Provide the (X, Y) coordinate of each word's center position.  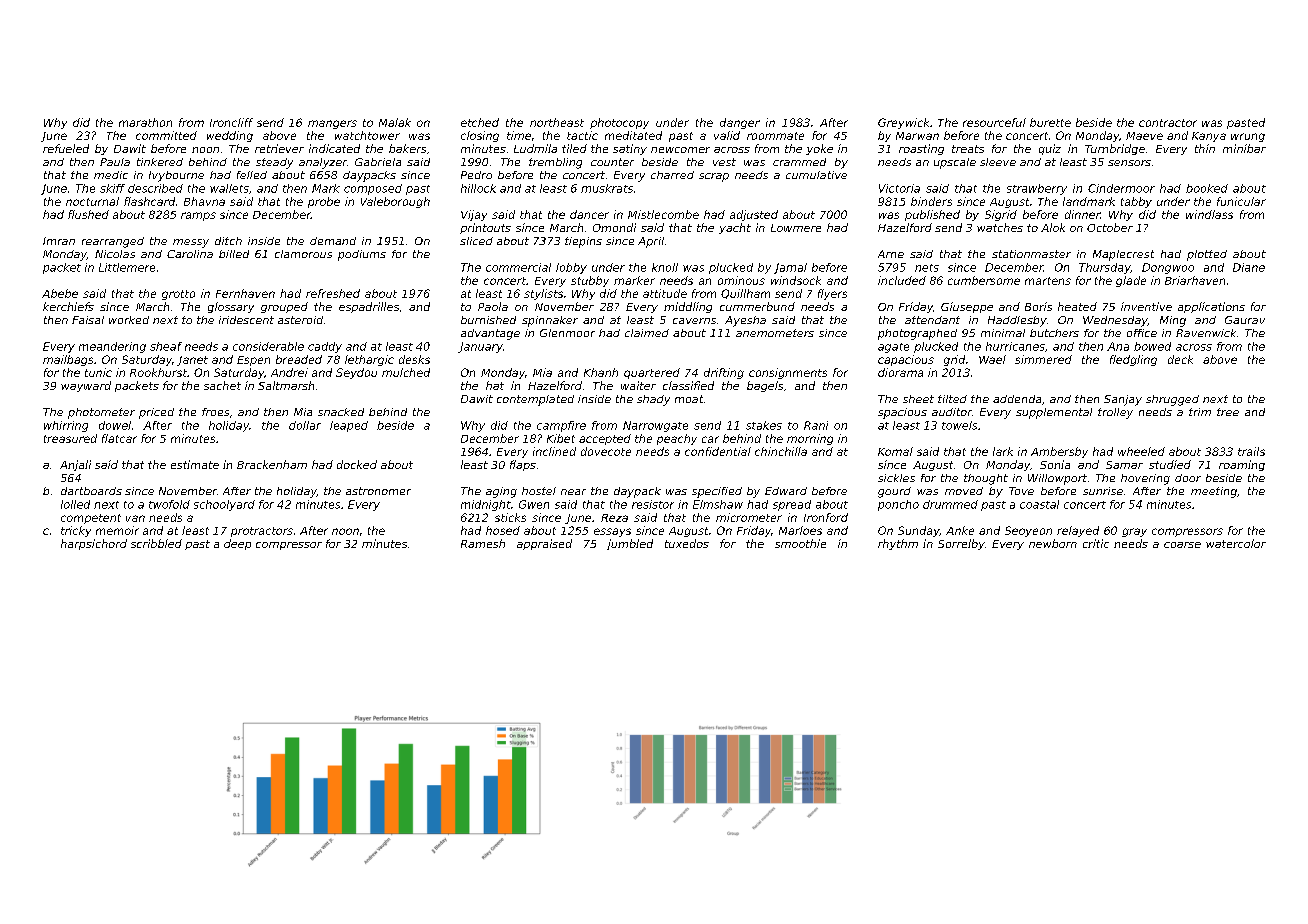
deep (237, 544)
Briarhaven (1195, 280)
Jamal (790, 268)
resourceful (994, 122)
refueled (66, 148)
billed (234, 254)
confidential (718, 451)
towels (959, 425)
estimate (195, 464)
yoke (819, 149)
